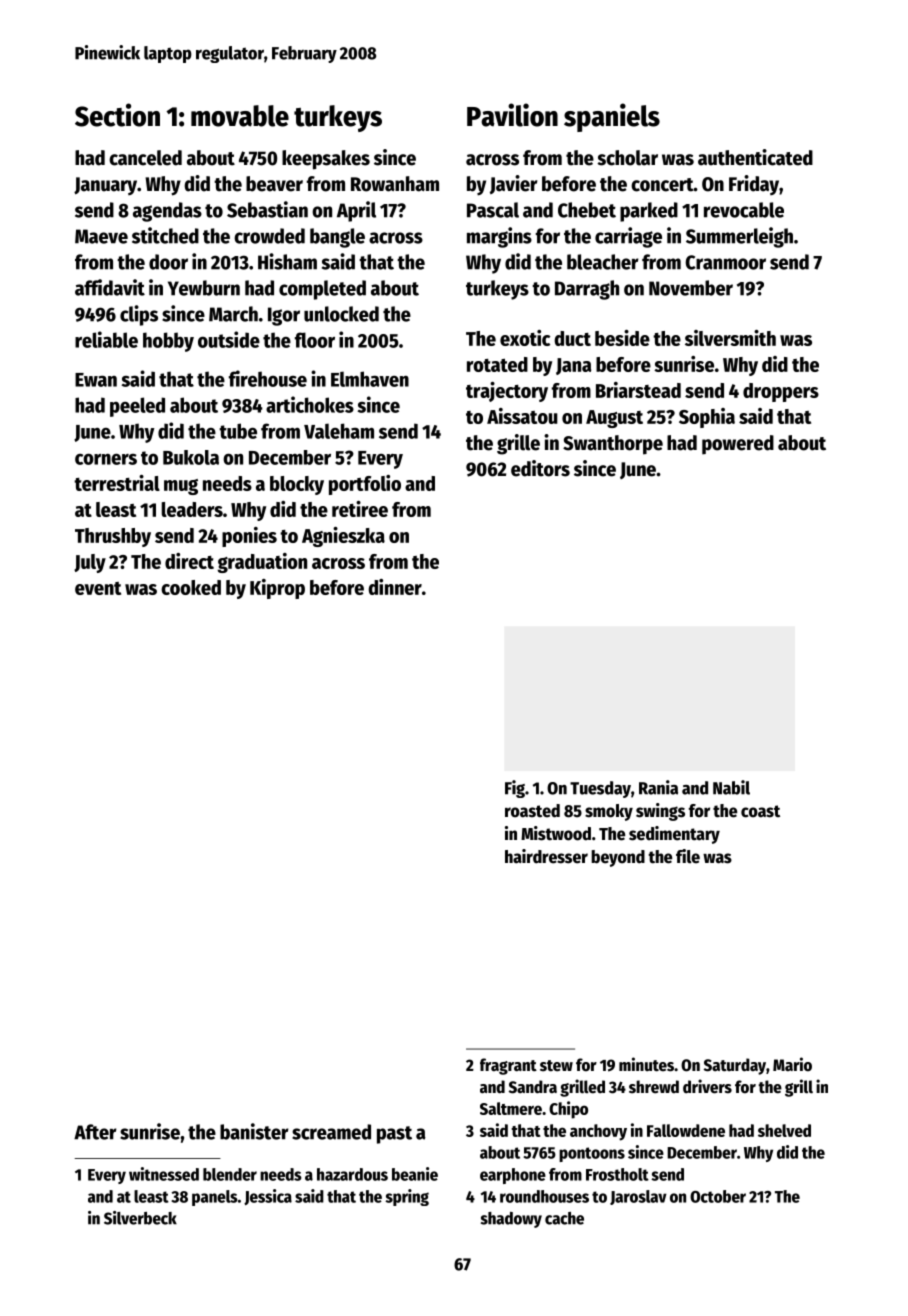 This screenshot has width=908, height=1316. I want to click on beyond, so click(618, 858).
